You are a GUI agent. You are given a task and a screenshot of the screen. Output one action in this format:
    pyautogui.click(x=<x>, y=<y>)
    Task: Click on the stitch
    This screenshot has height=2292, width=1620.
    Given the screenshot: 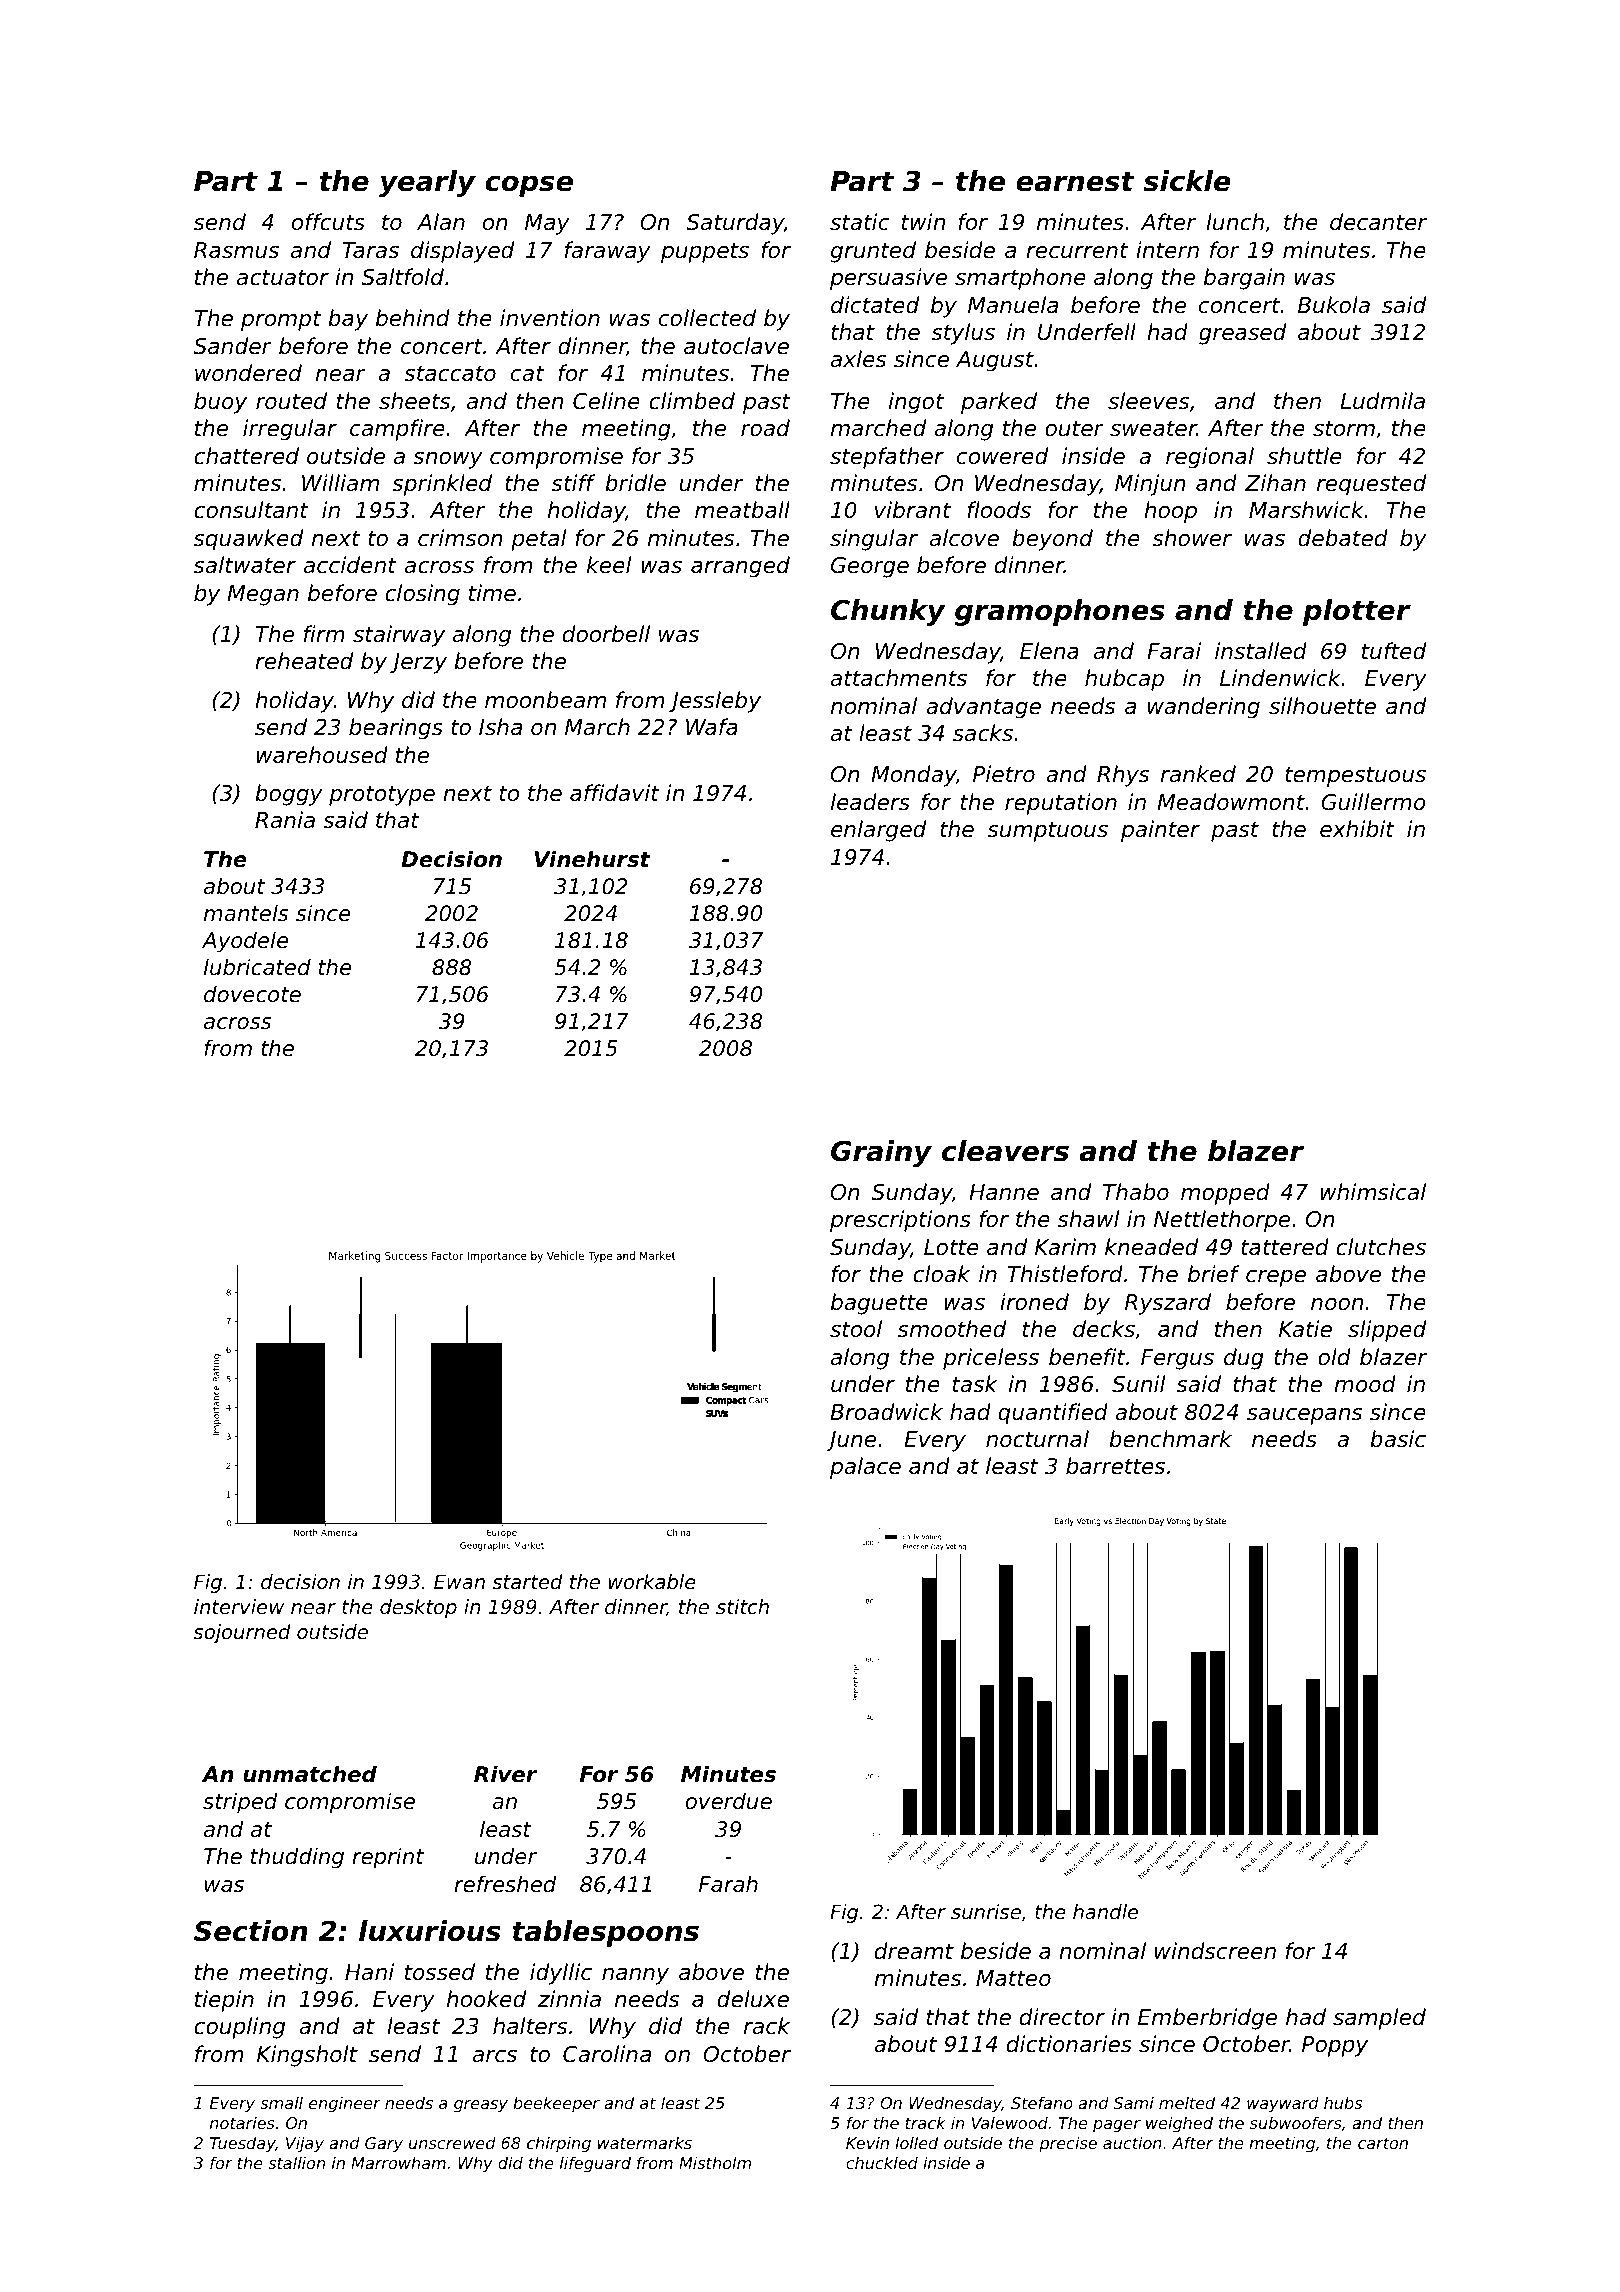 What is the action you would take?
    pyautogui.click(x=742, y=1607)
